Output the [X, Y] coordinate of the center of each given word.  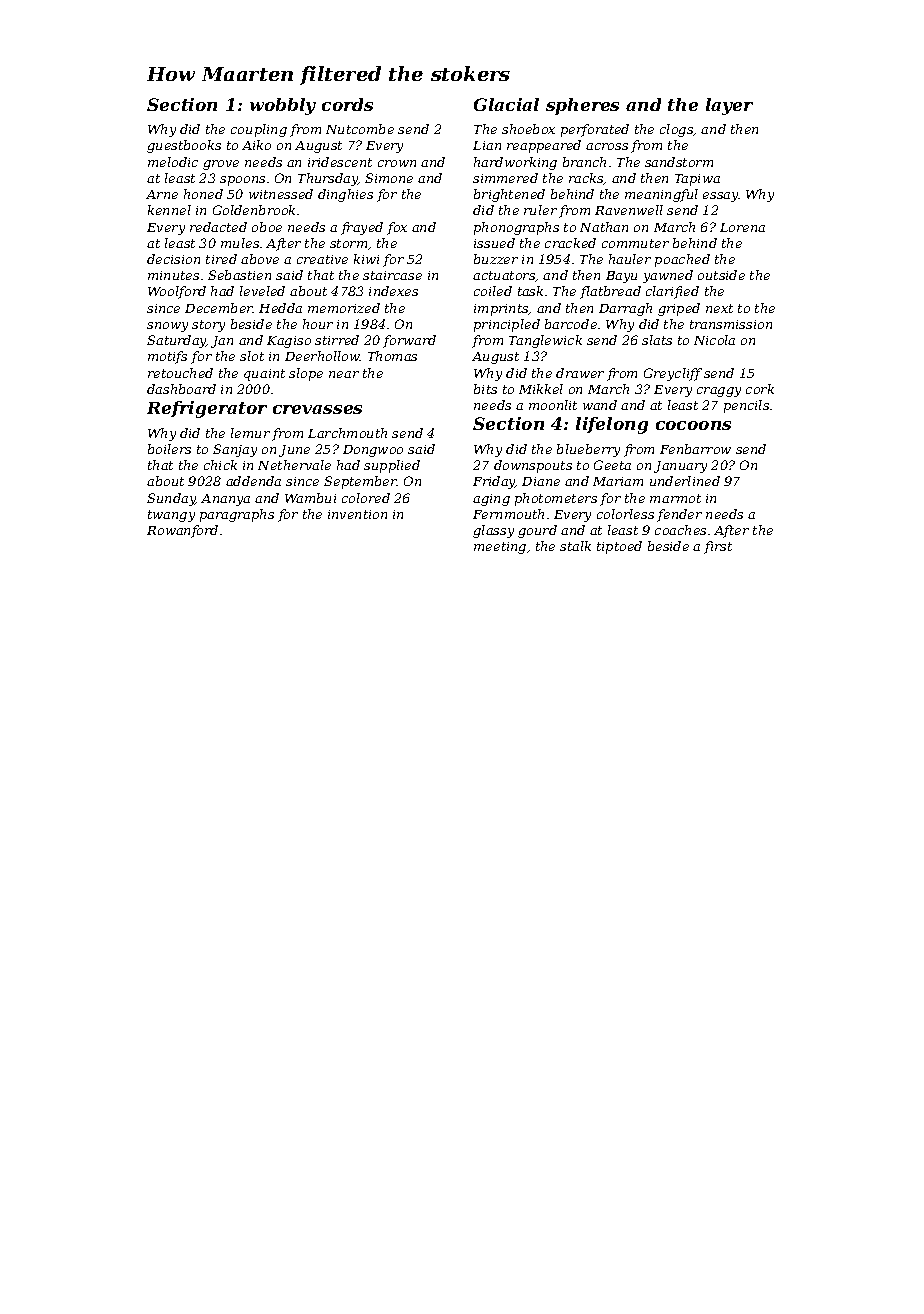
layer [729, 106]
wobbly [283, 106]
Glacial [506, 104]
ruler [540, 210]
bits [485, 389]
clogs [677, 130]
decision [173, 259]
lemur [250, 433]
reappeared [544, 146]
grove [221, 165]
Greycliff [673, 374]
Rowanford [182, 531]
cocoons [693, 425]
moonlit [553, 405]
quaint [264, 375]
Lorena [742, 227]
